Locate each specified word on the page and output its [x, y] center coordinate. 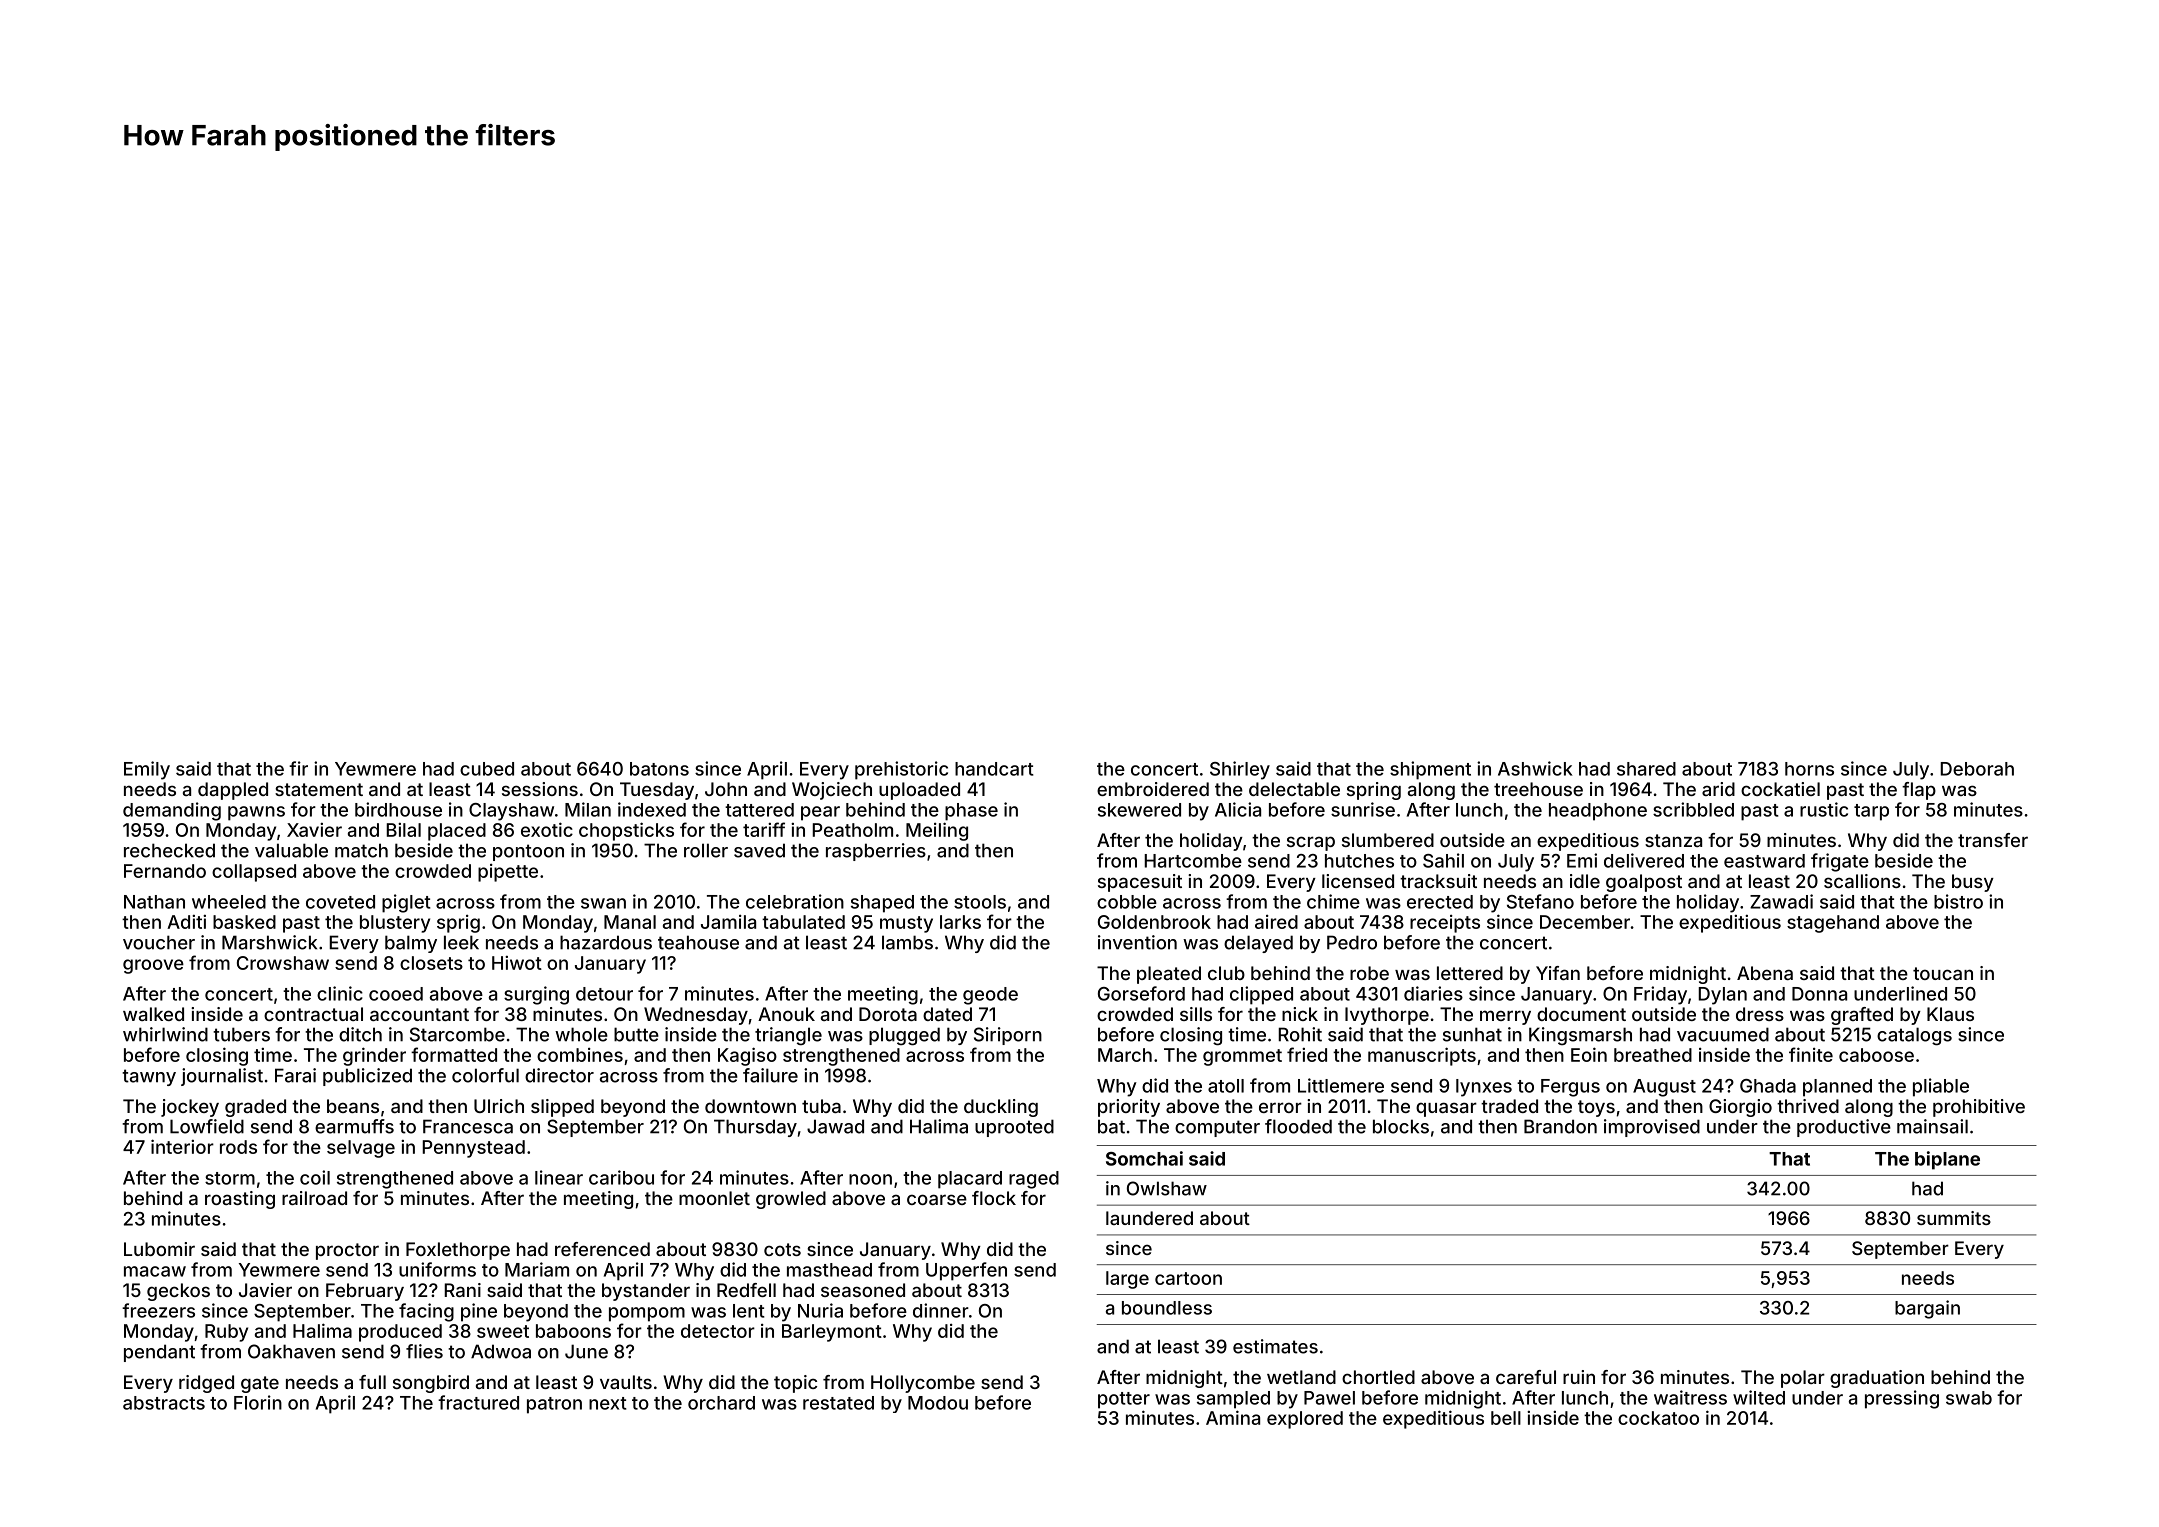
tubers [241, 1034]
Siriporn [1008, 1036]
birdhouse [398, 809]
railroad [314, 1198]
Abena [1765, 973]
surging [536, 995]
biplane [1947, 1160]
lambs [907, 942]
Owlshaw [1167, 1188]
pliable [1941, 1087]
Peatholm [852, 830]
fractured [478, 1402]
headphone [1598, 812]
